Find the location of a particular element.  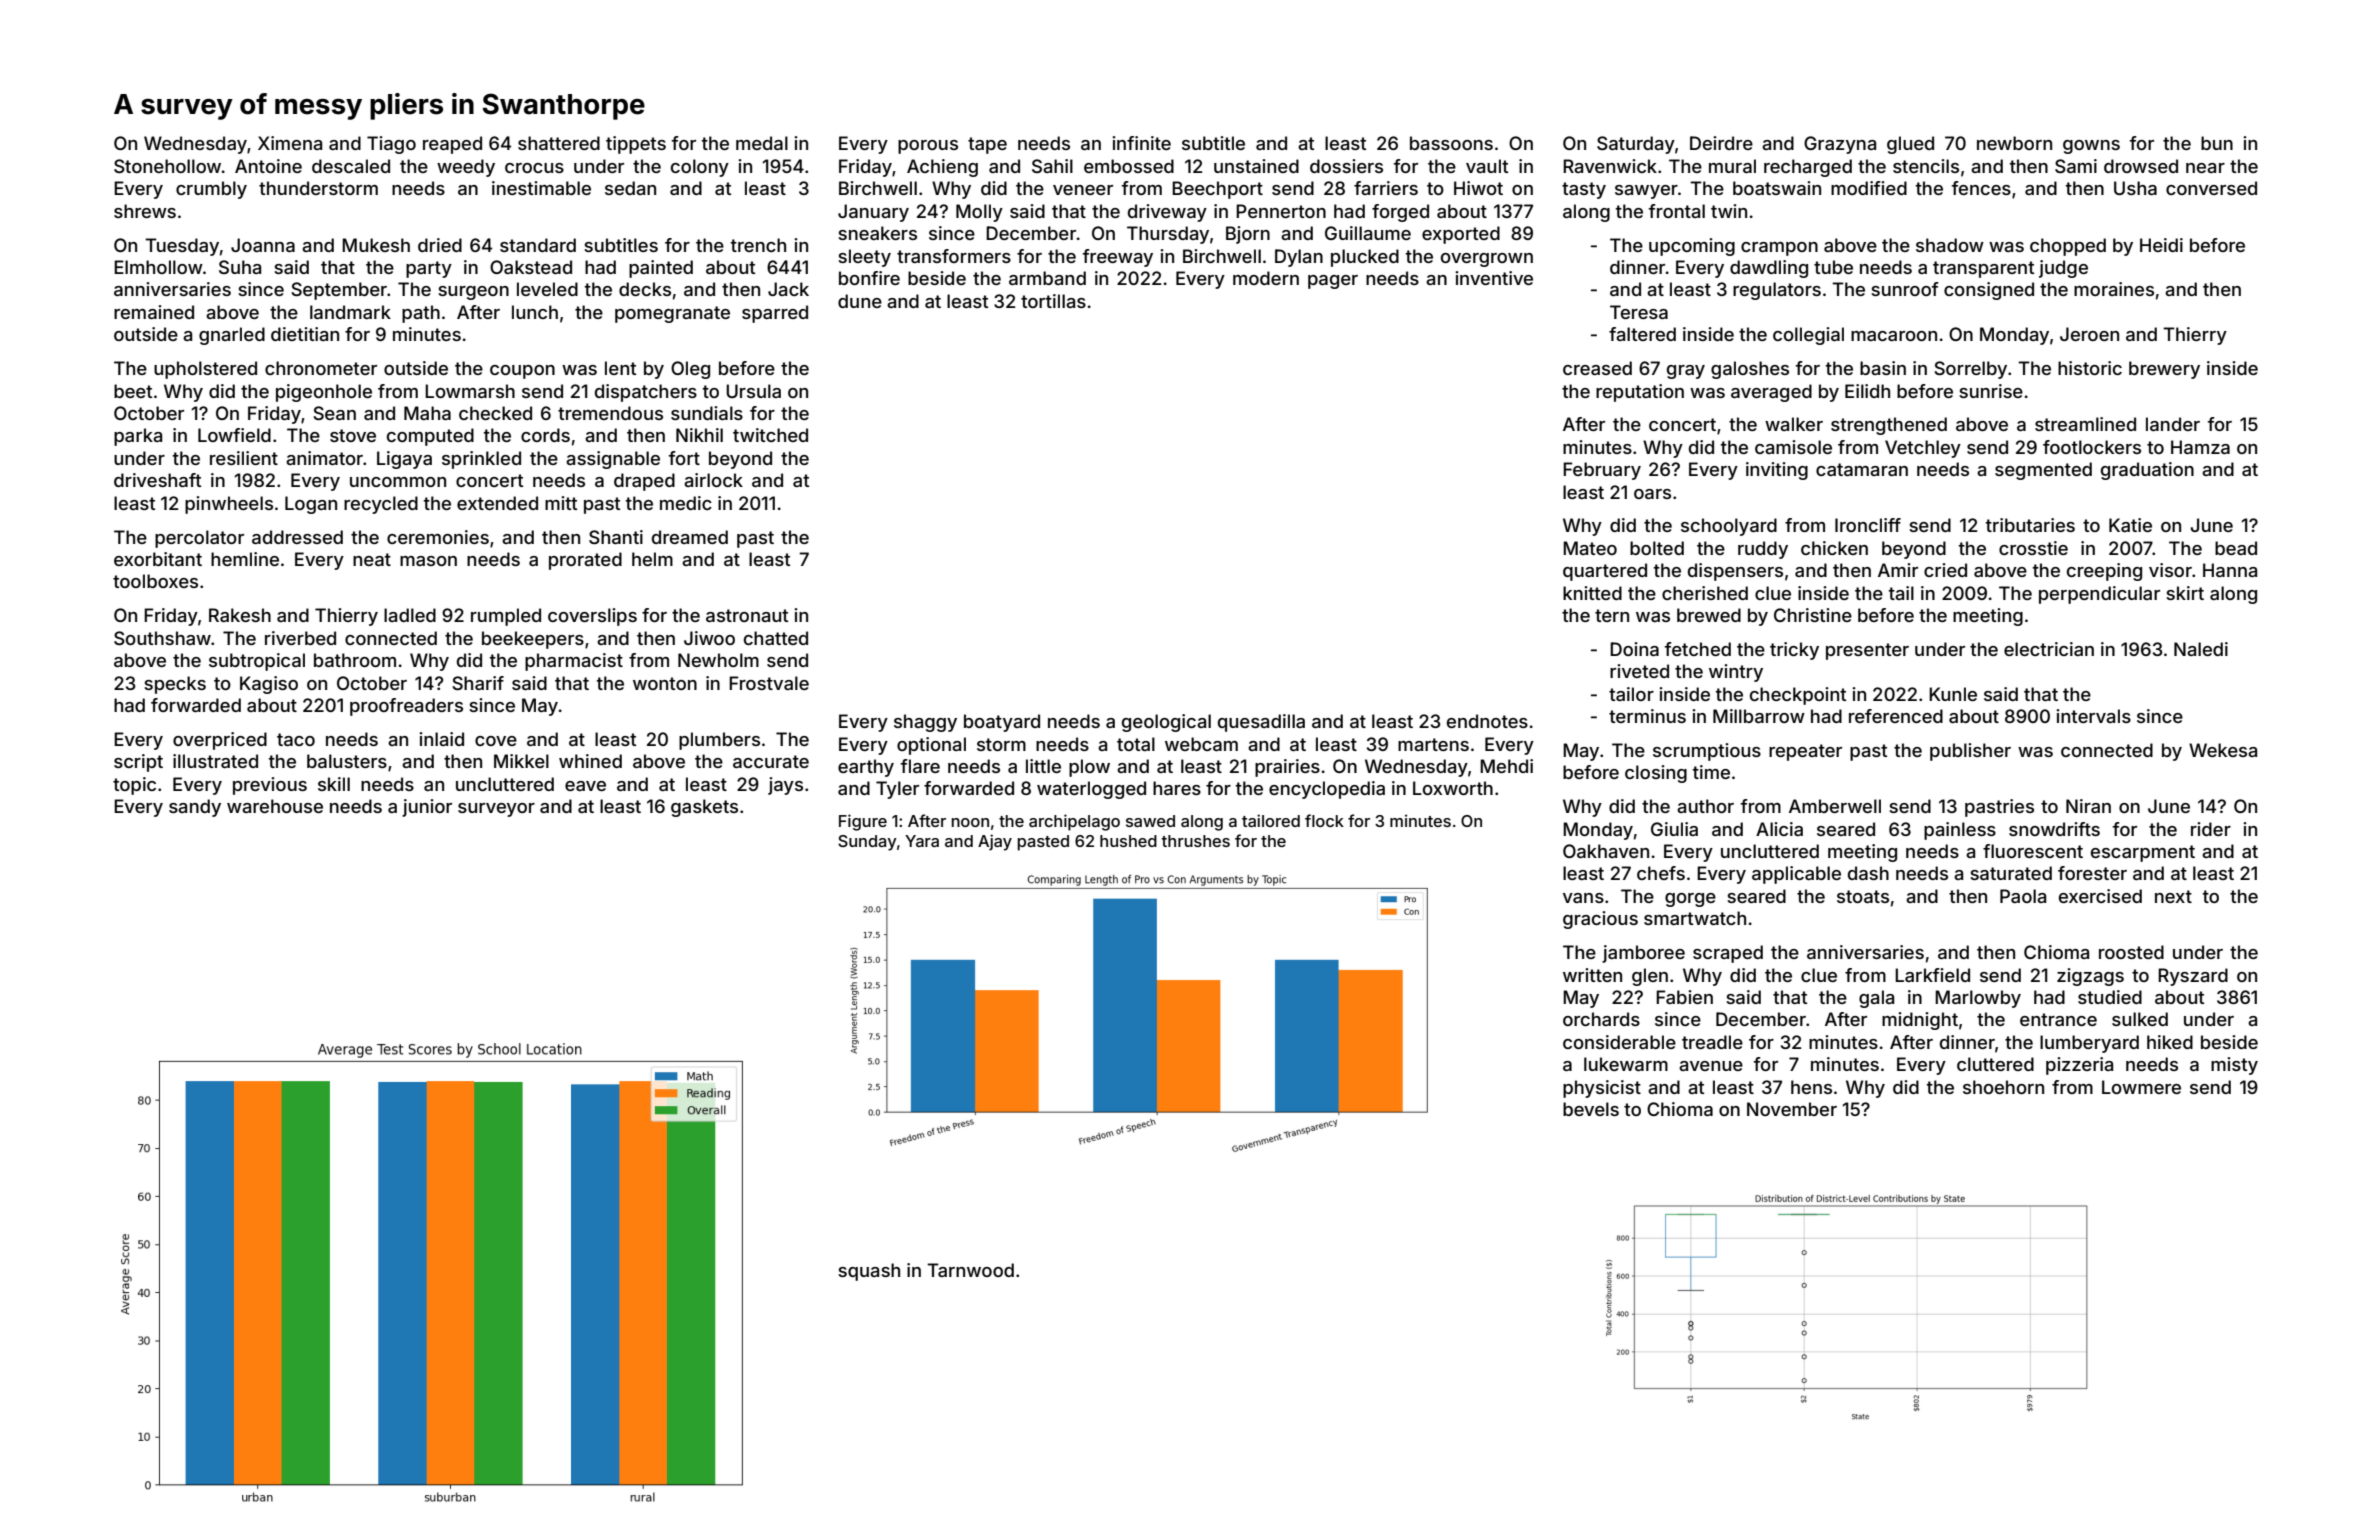

macaroon is located at coordinates (1894, 336).
